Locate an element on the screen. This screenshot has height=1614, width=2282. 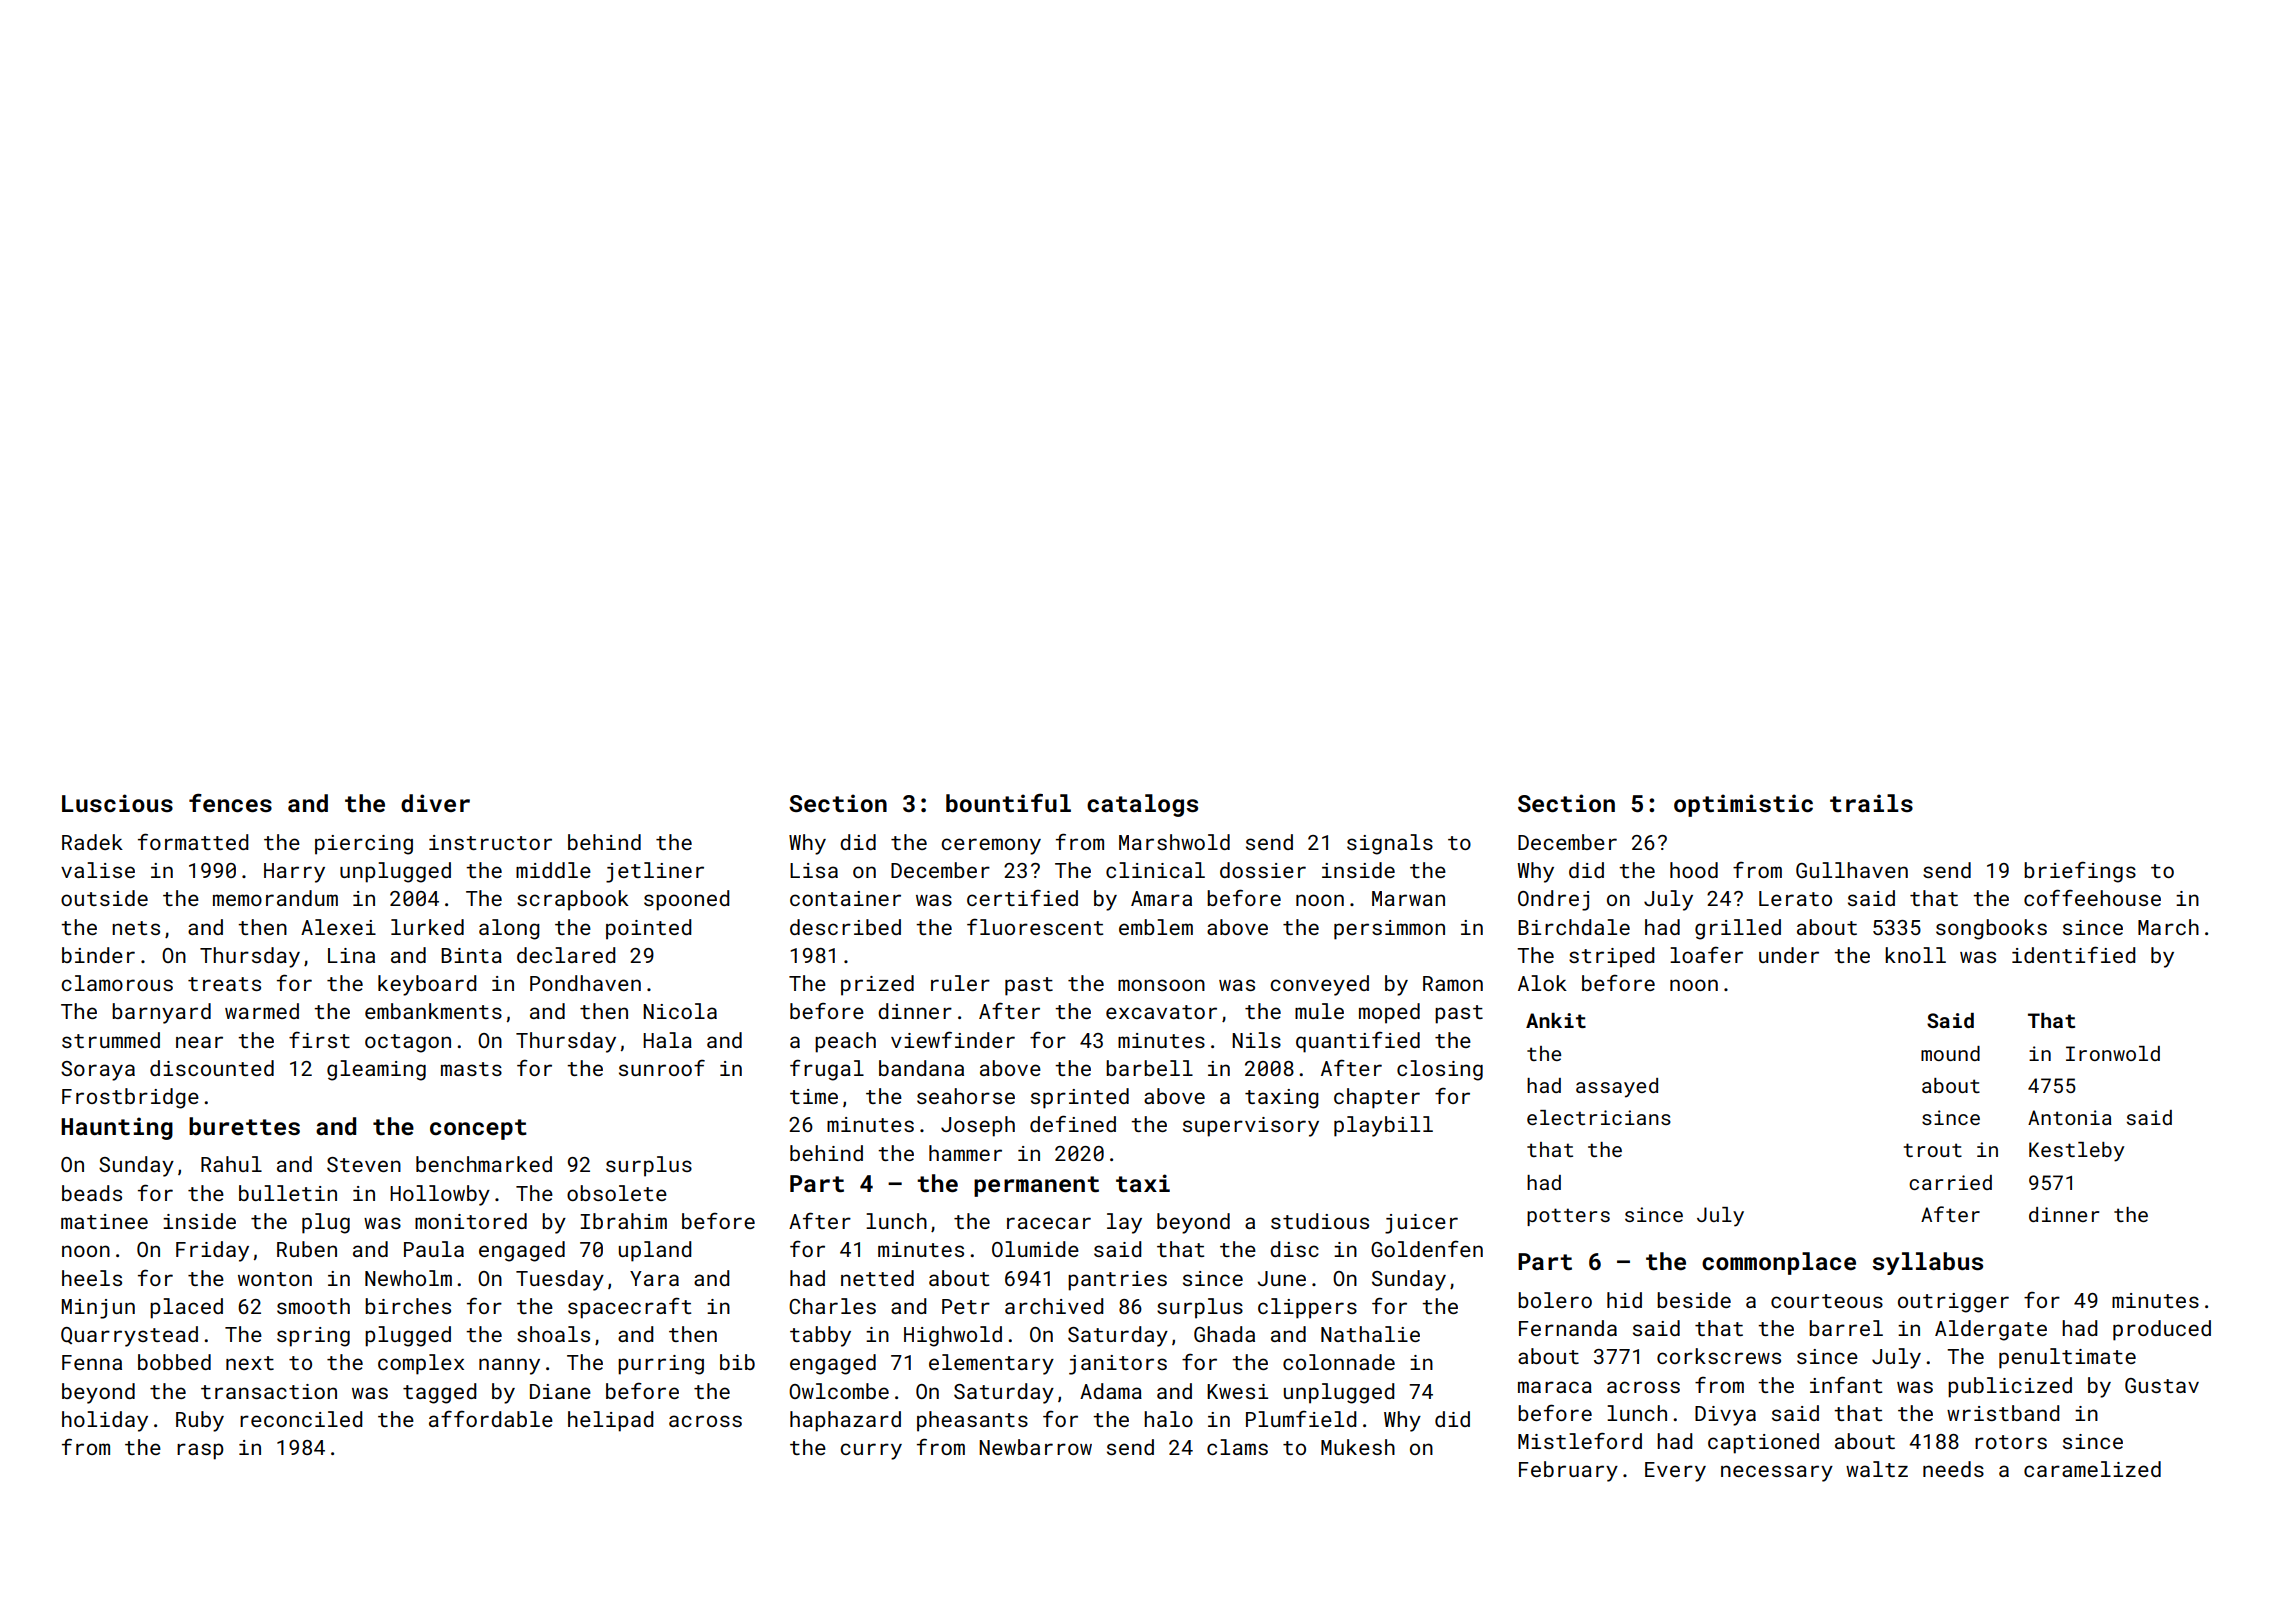
corkscrews is located at coordinates (1719, 1356).
